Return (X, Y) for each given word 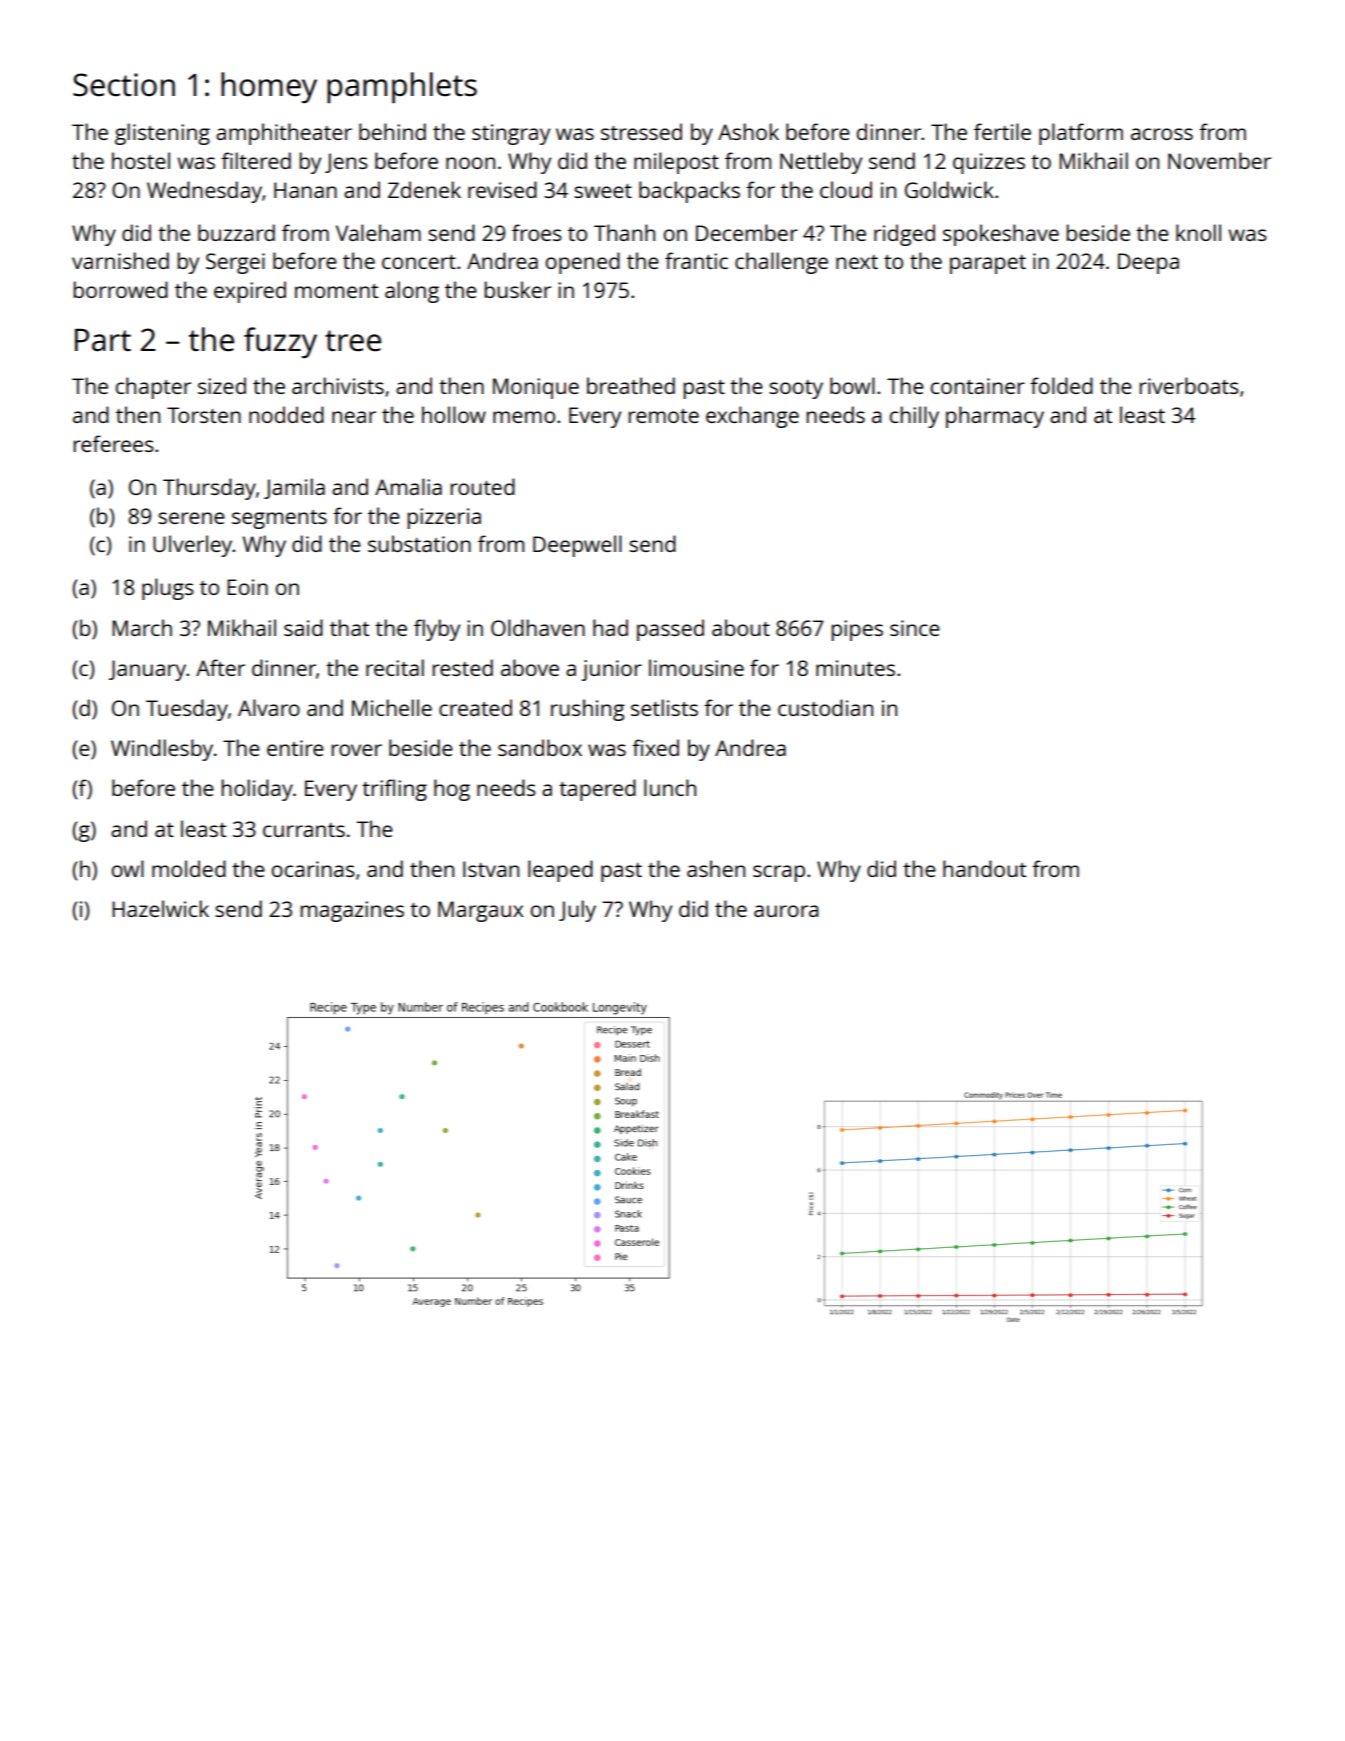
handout (984, 868)
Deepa (1148, 263)
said (303, 627)
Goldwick (949, 189)
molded (189, 868)
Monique (536, 388)
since (915, 628)
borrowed (120, 289)
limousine (696, 667)
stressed (641, 131)
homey (269, 87)
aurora (786, 911)
